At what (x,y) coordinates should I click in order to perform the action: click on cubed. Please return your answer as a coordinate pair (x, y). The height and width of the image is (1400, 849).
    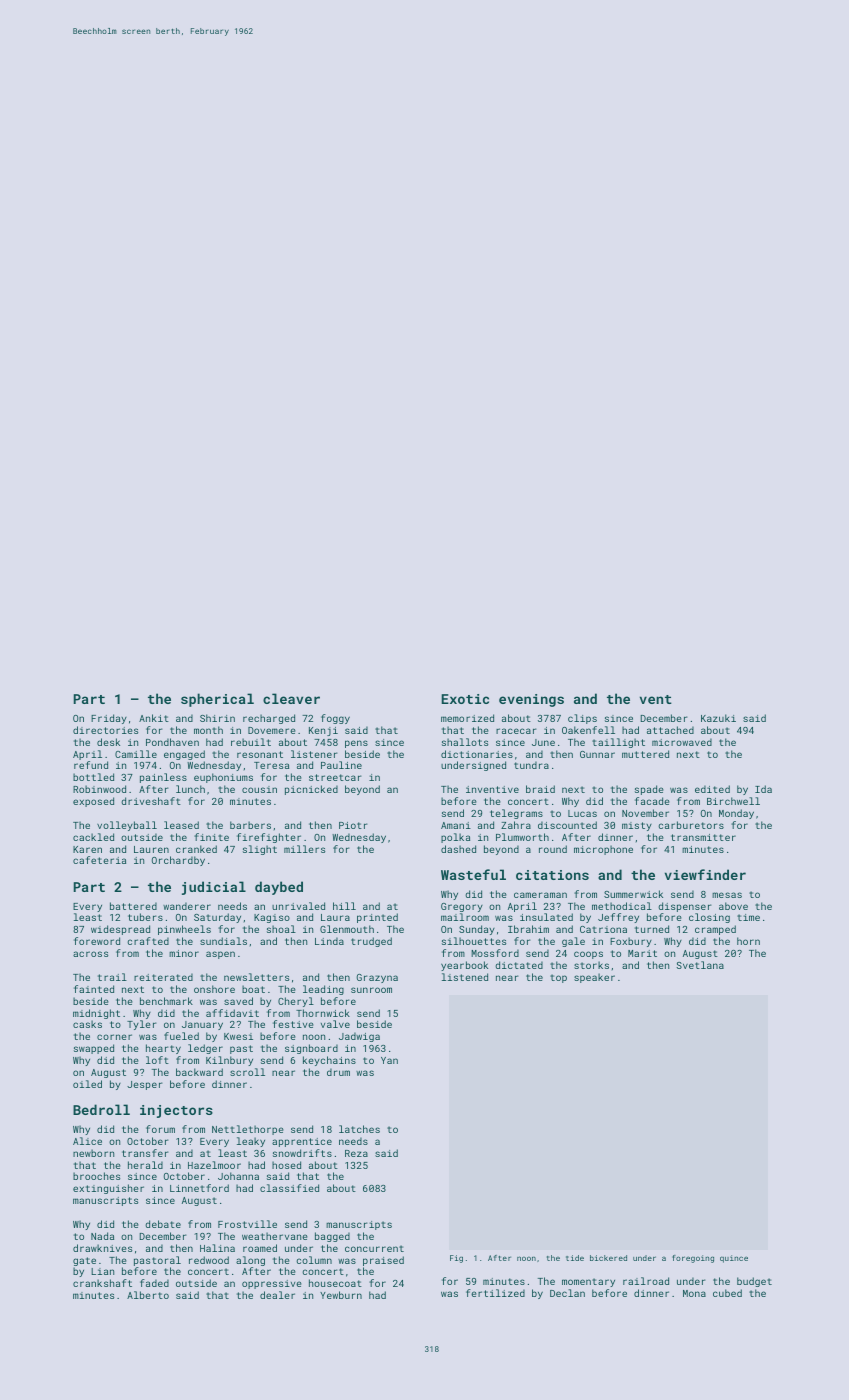
    Looking at the image, I should click on (727, 1293).
